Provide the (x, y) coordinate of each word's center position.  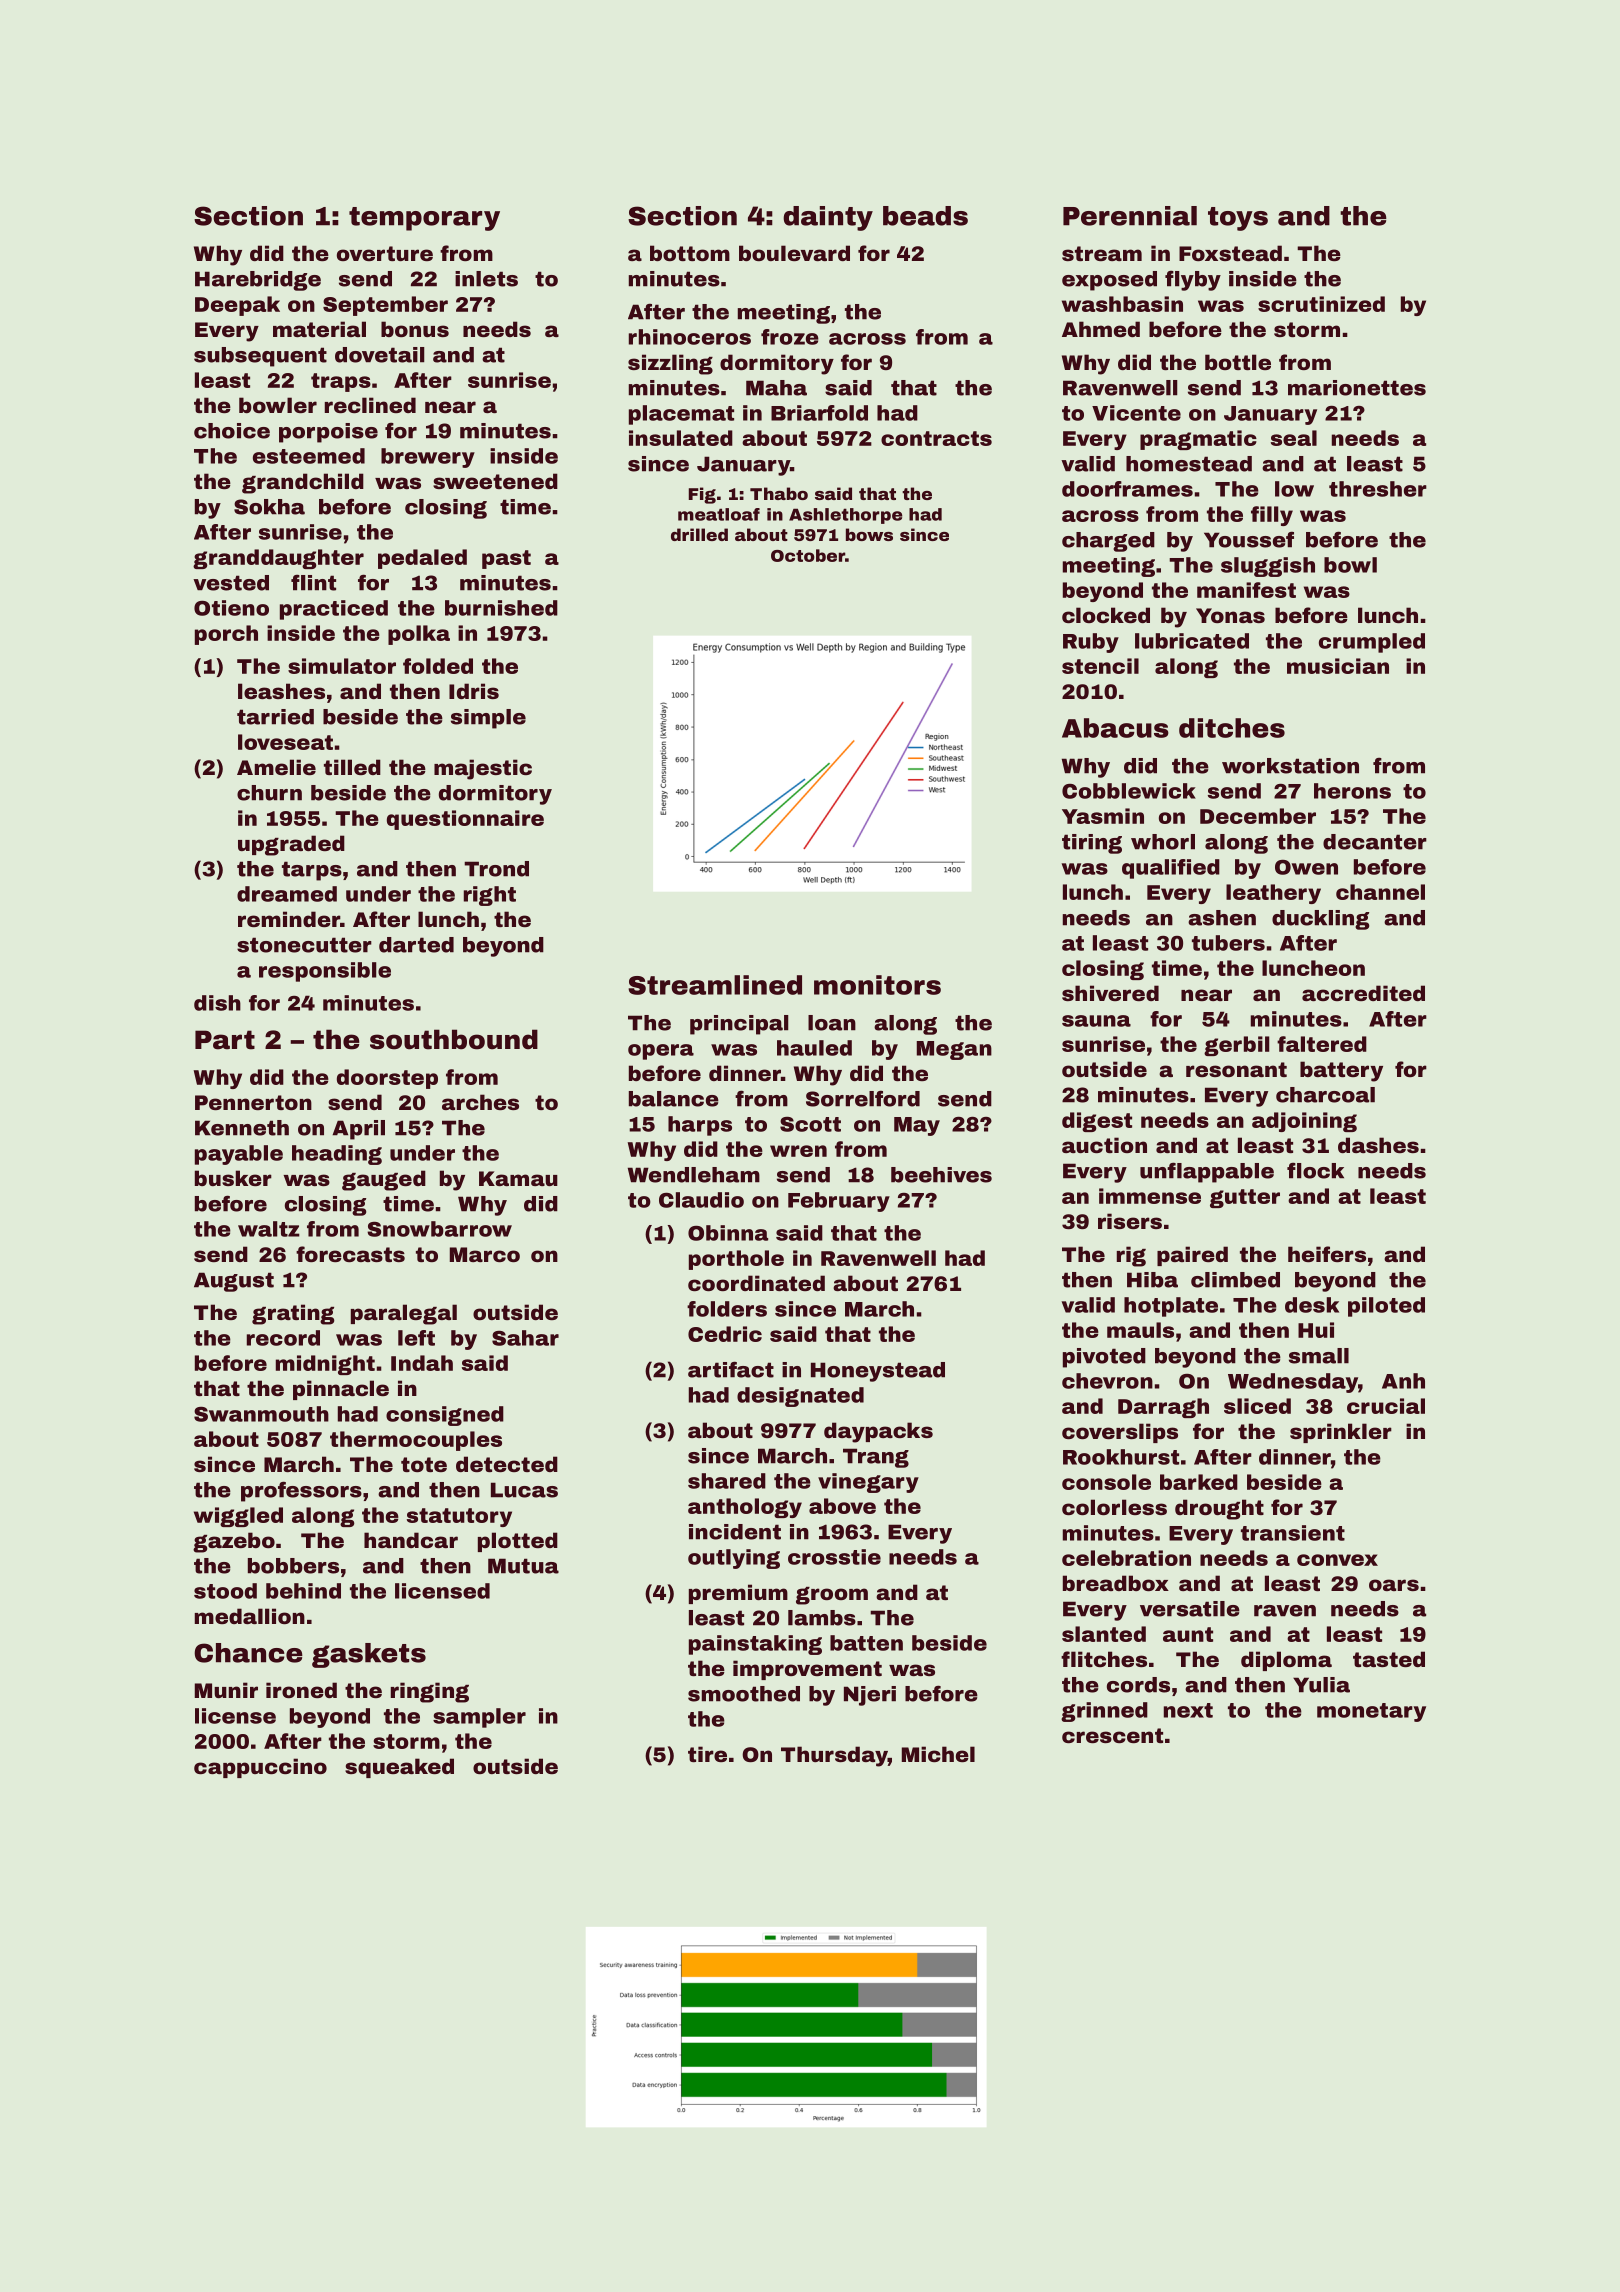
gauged (384, 1180)
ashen (1222, 918)
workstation (1290, 766)
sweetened (495, 481)
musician (1338, 666)
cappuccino (260, 1768)
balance (674, 1099)
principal (739, 1025)
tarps (312, 871)
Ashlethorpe (845, 516)
